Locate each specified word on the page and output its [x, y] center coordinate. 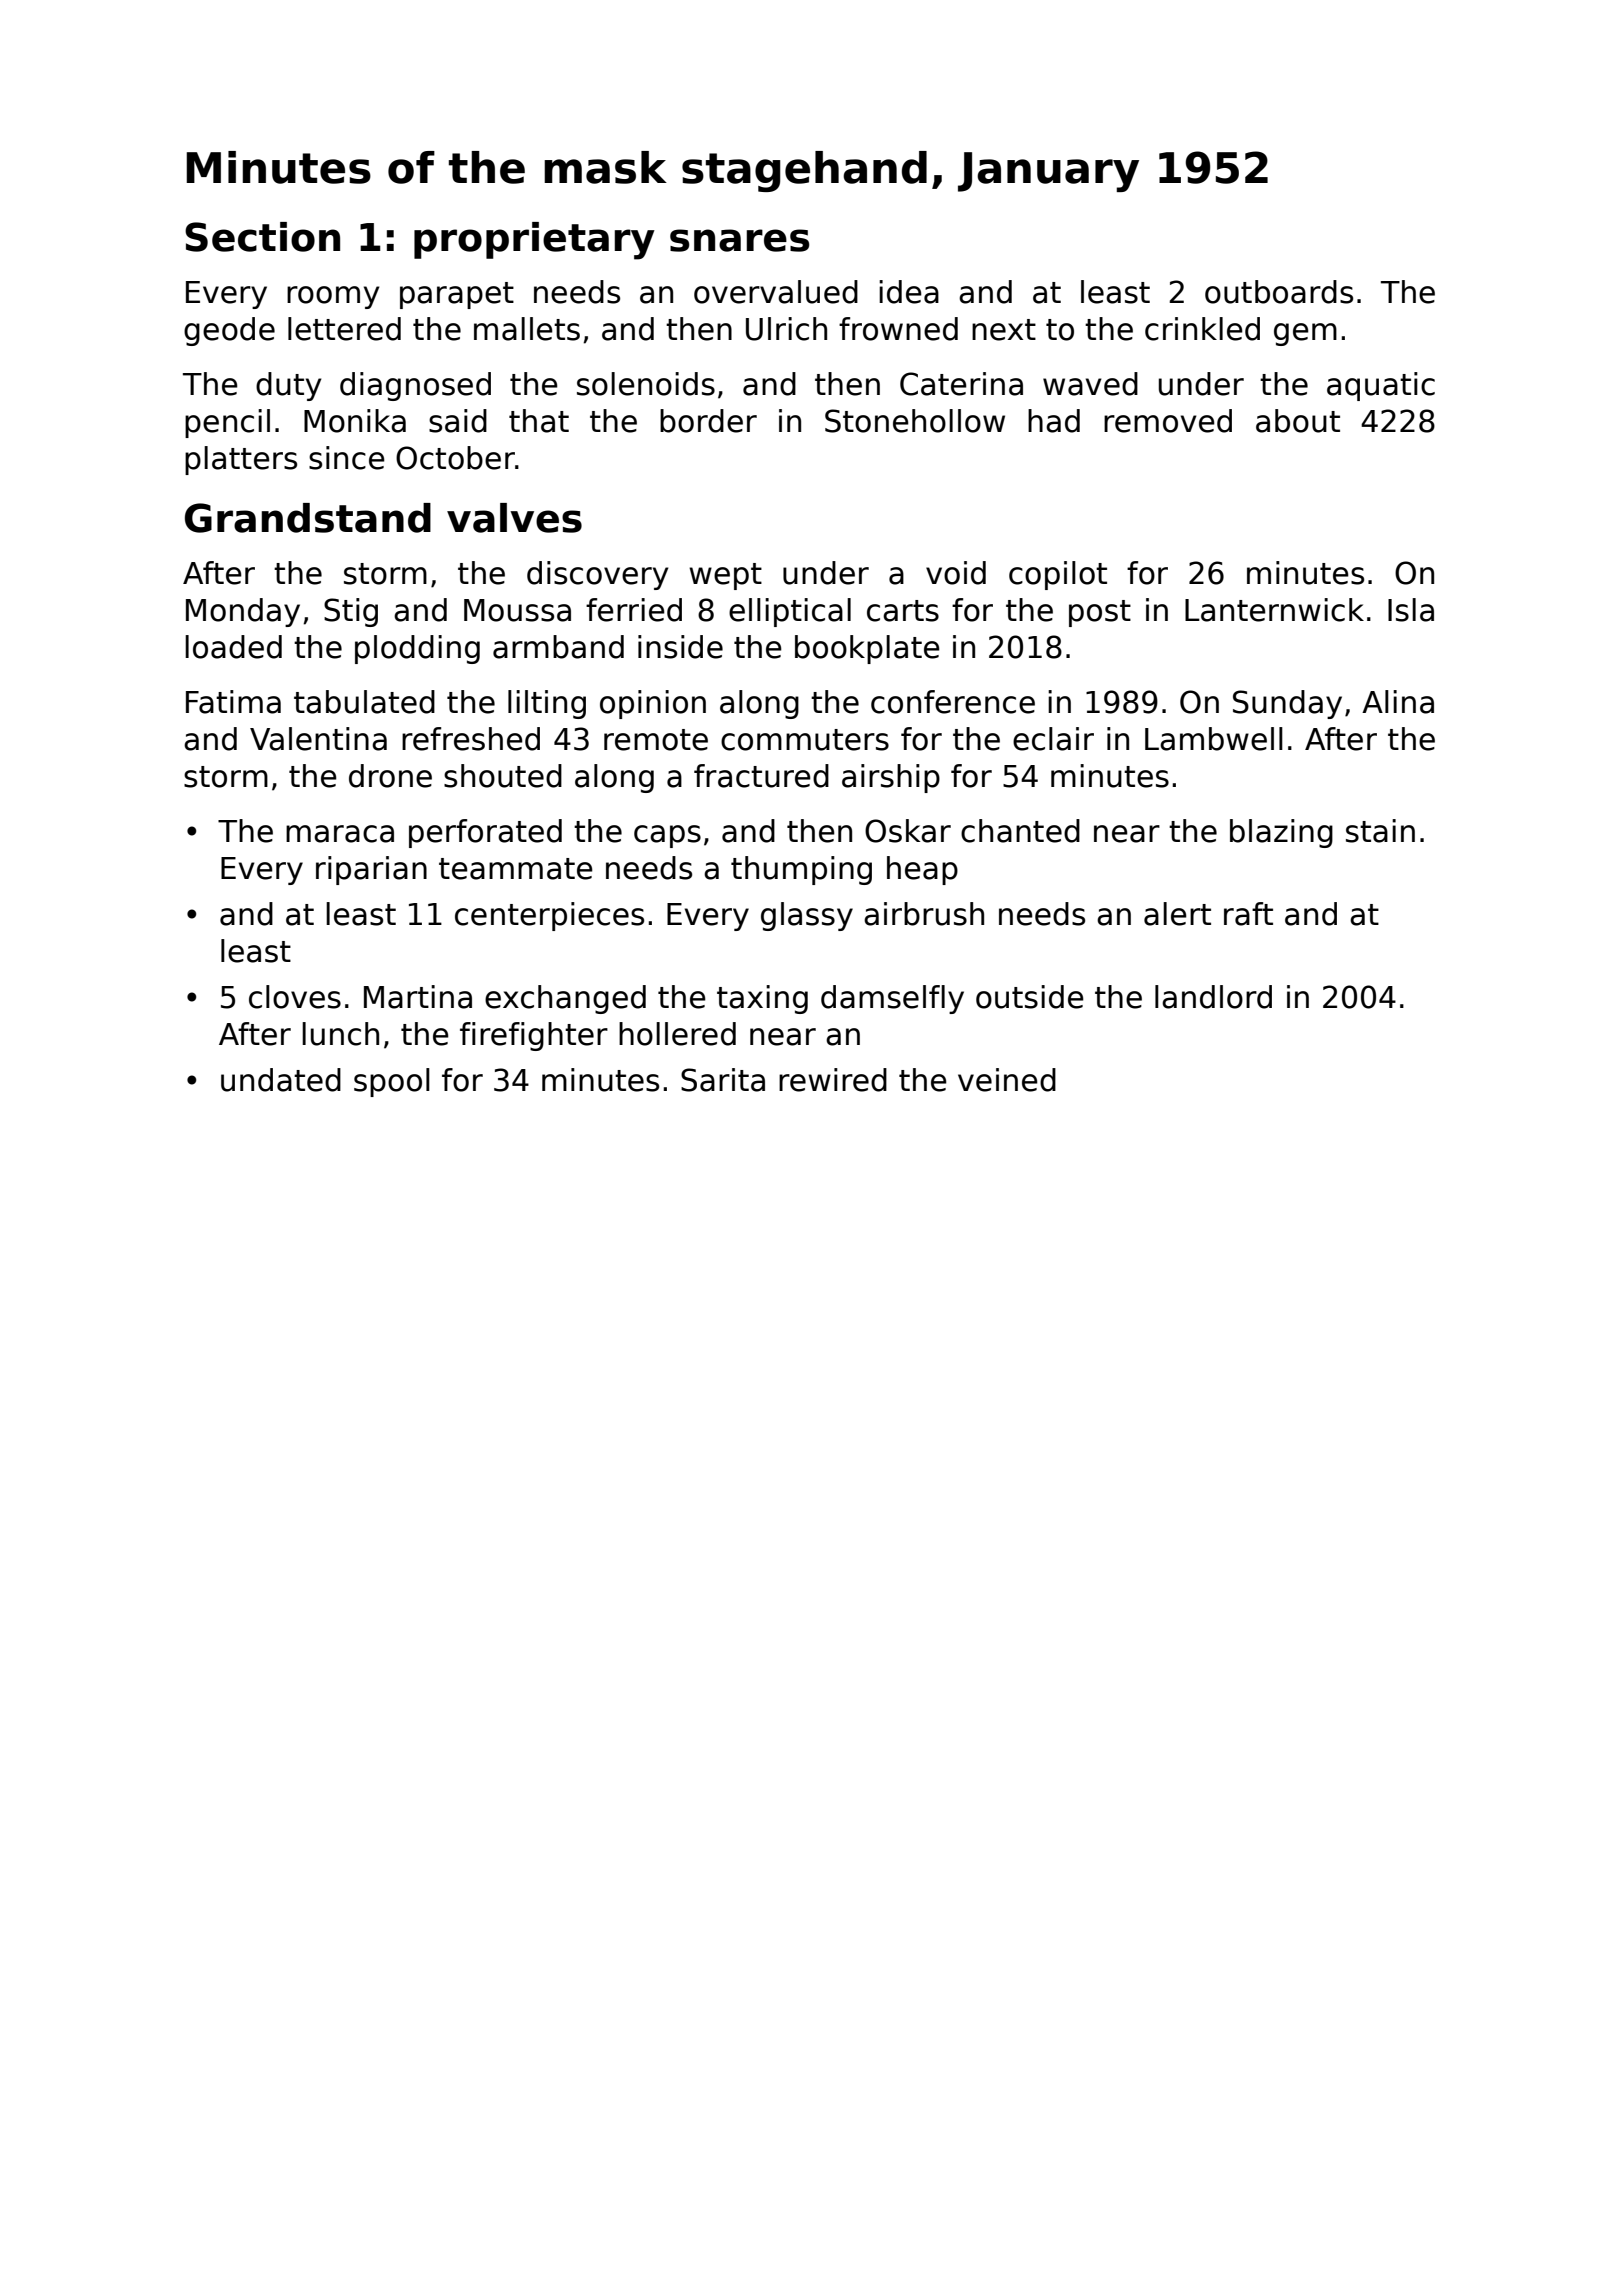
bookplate [867, 649]
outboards [1279, 292]
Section [262, 237]
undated [281, 1080]
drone [390, 776]
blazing [1281, 833]
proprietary [534, 241]
